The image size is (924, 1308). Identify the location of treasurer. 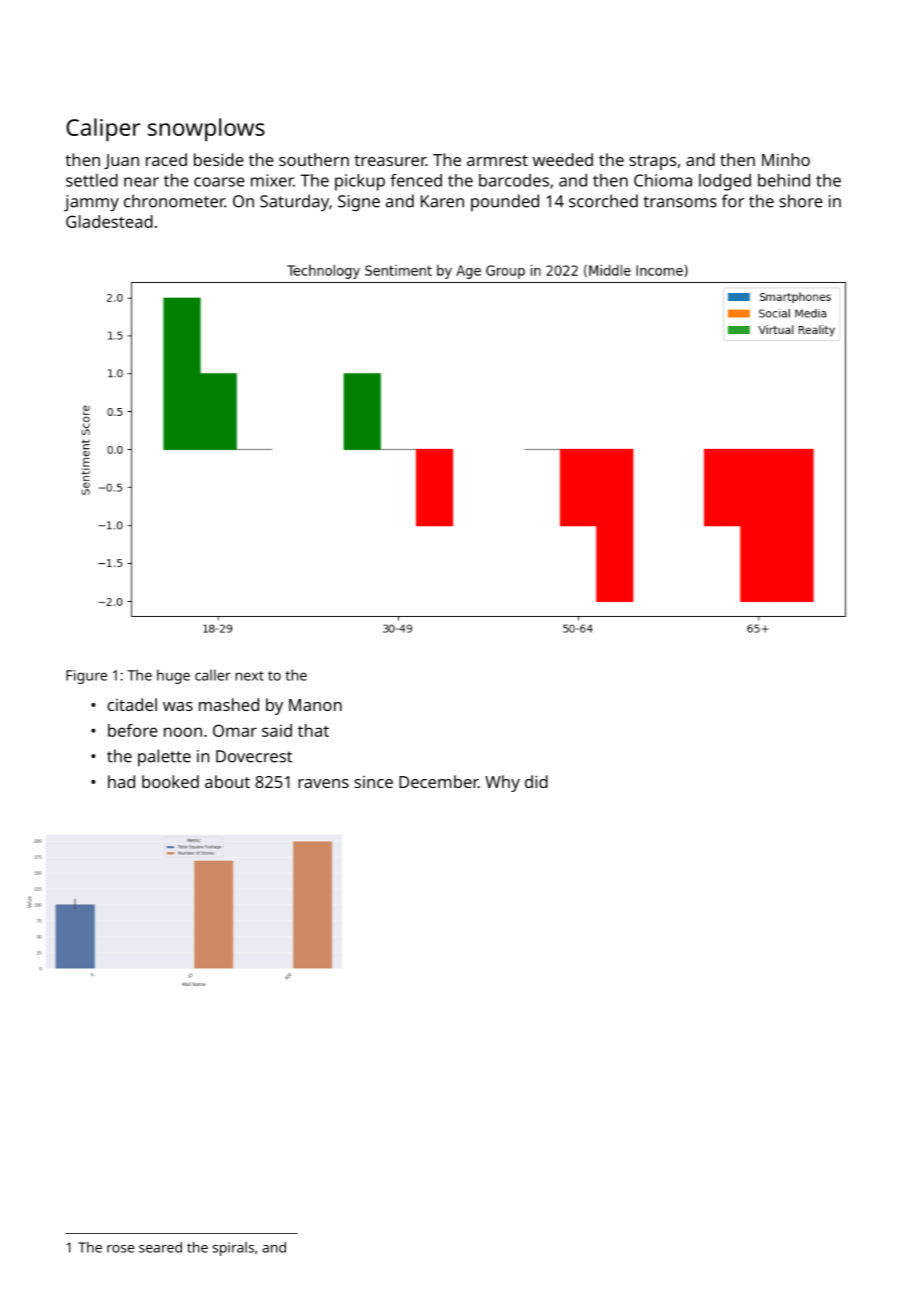
(390, 160).
